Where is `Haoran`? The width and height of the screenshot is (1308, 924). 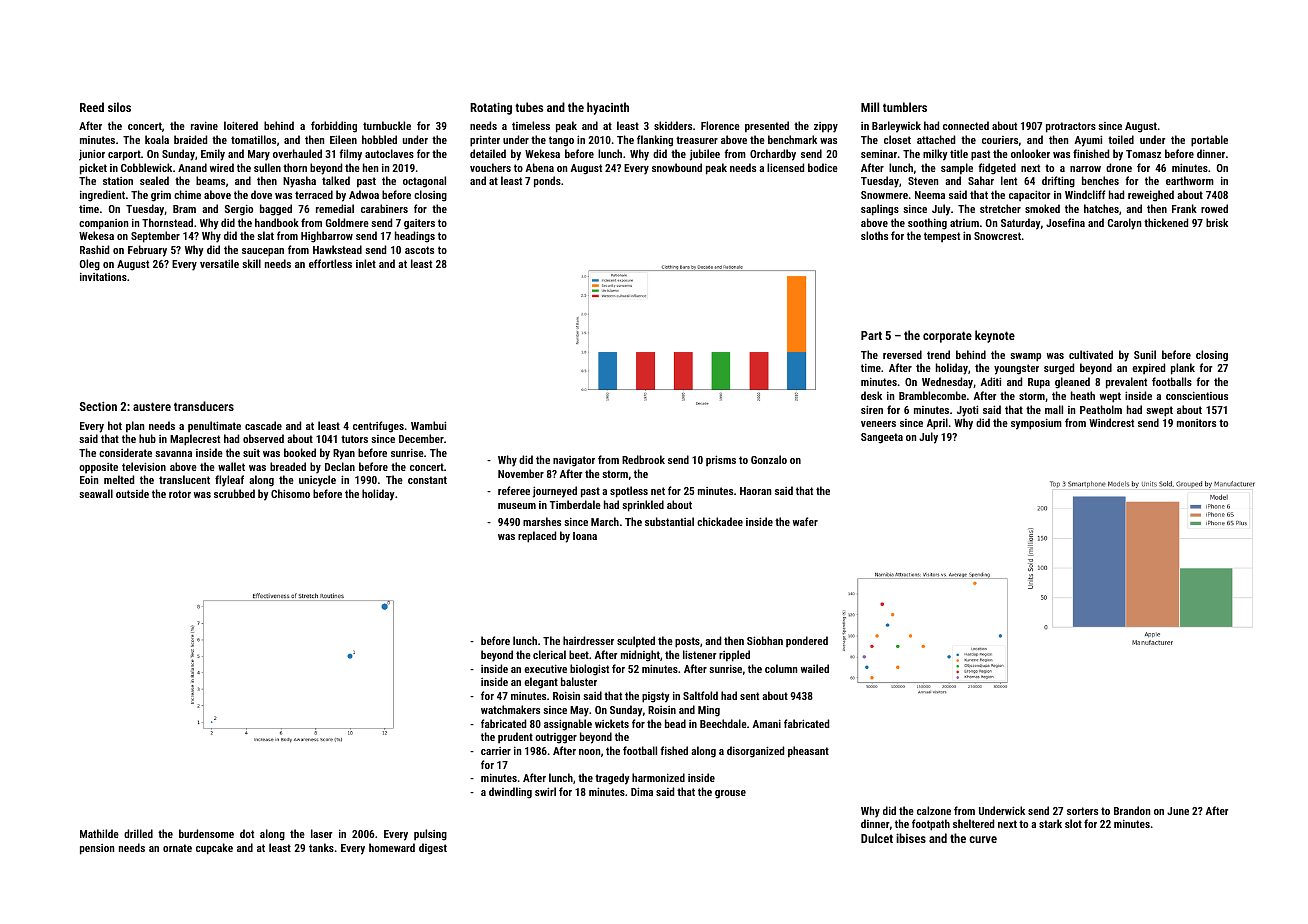 Haoran is located at coordinates (755, 491).
